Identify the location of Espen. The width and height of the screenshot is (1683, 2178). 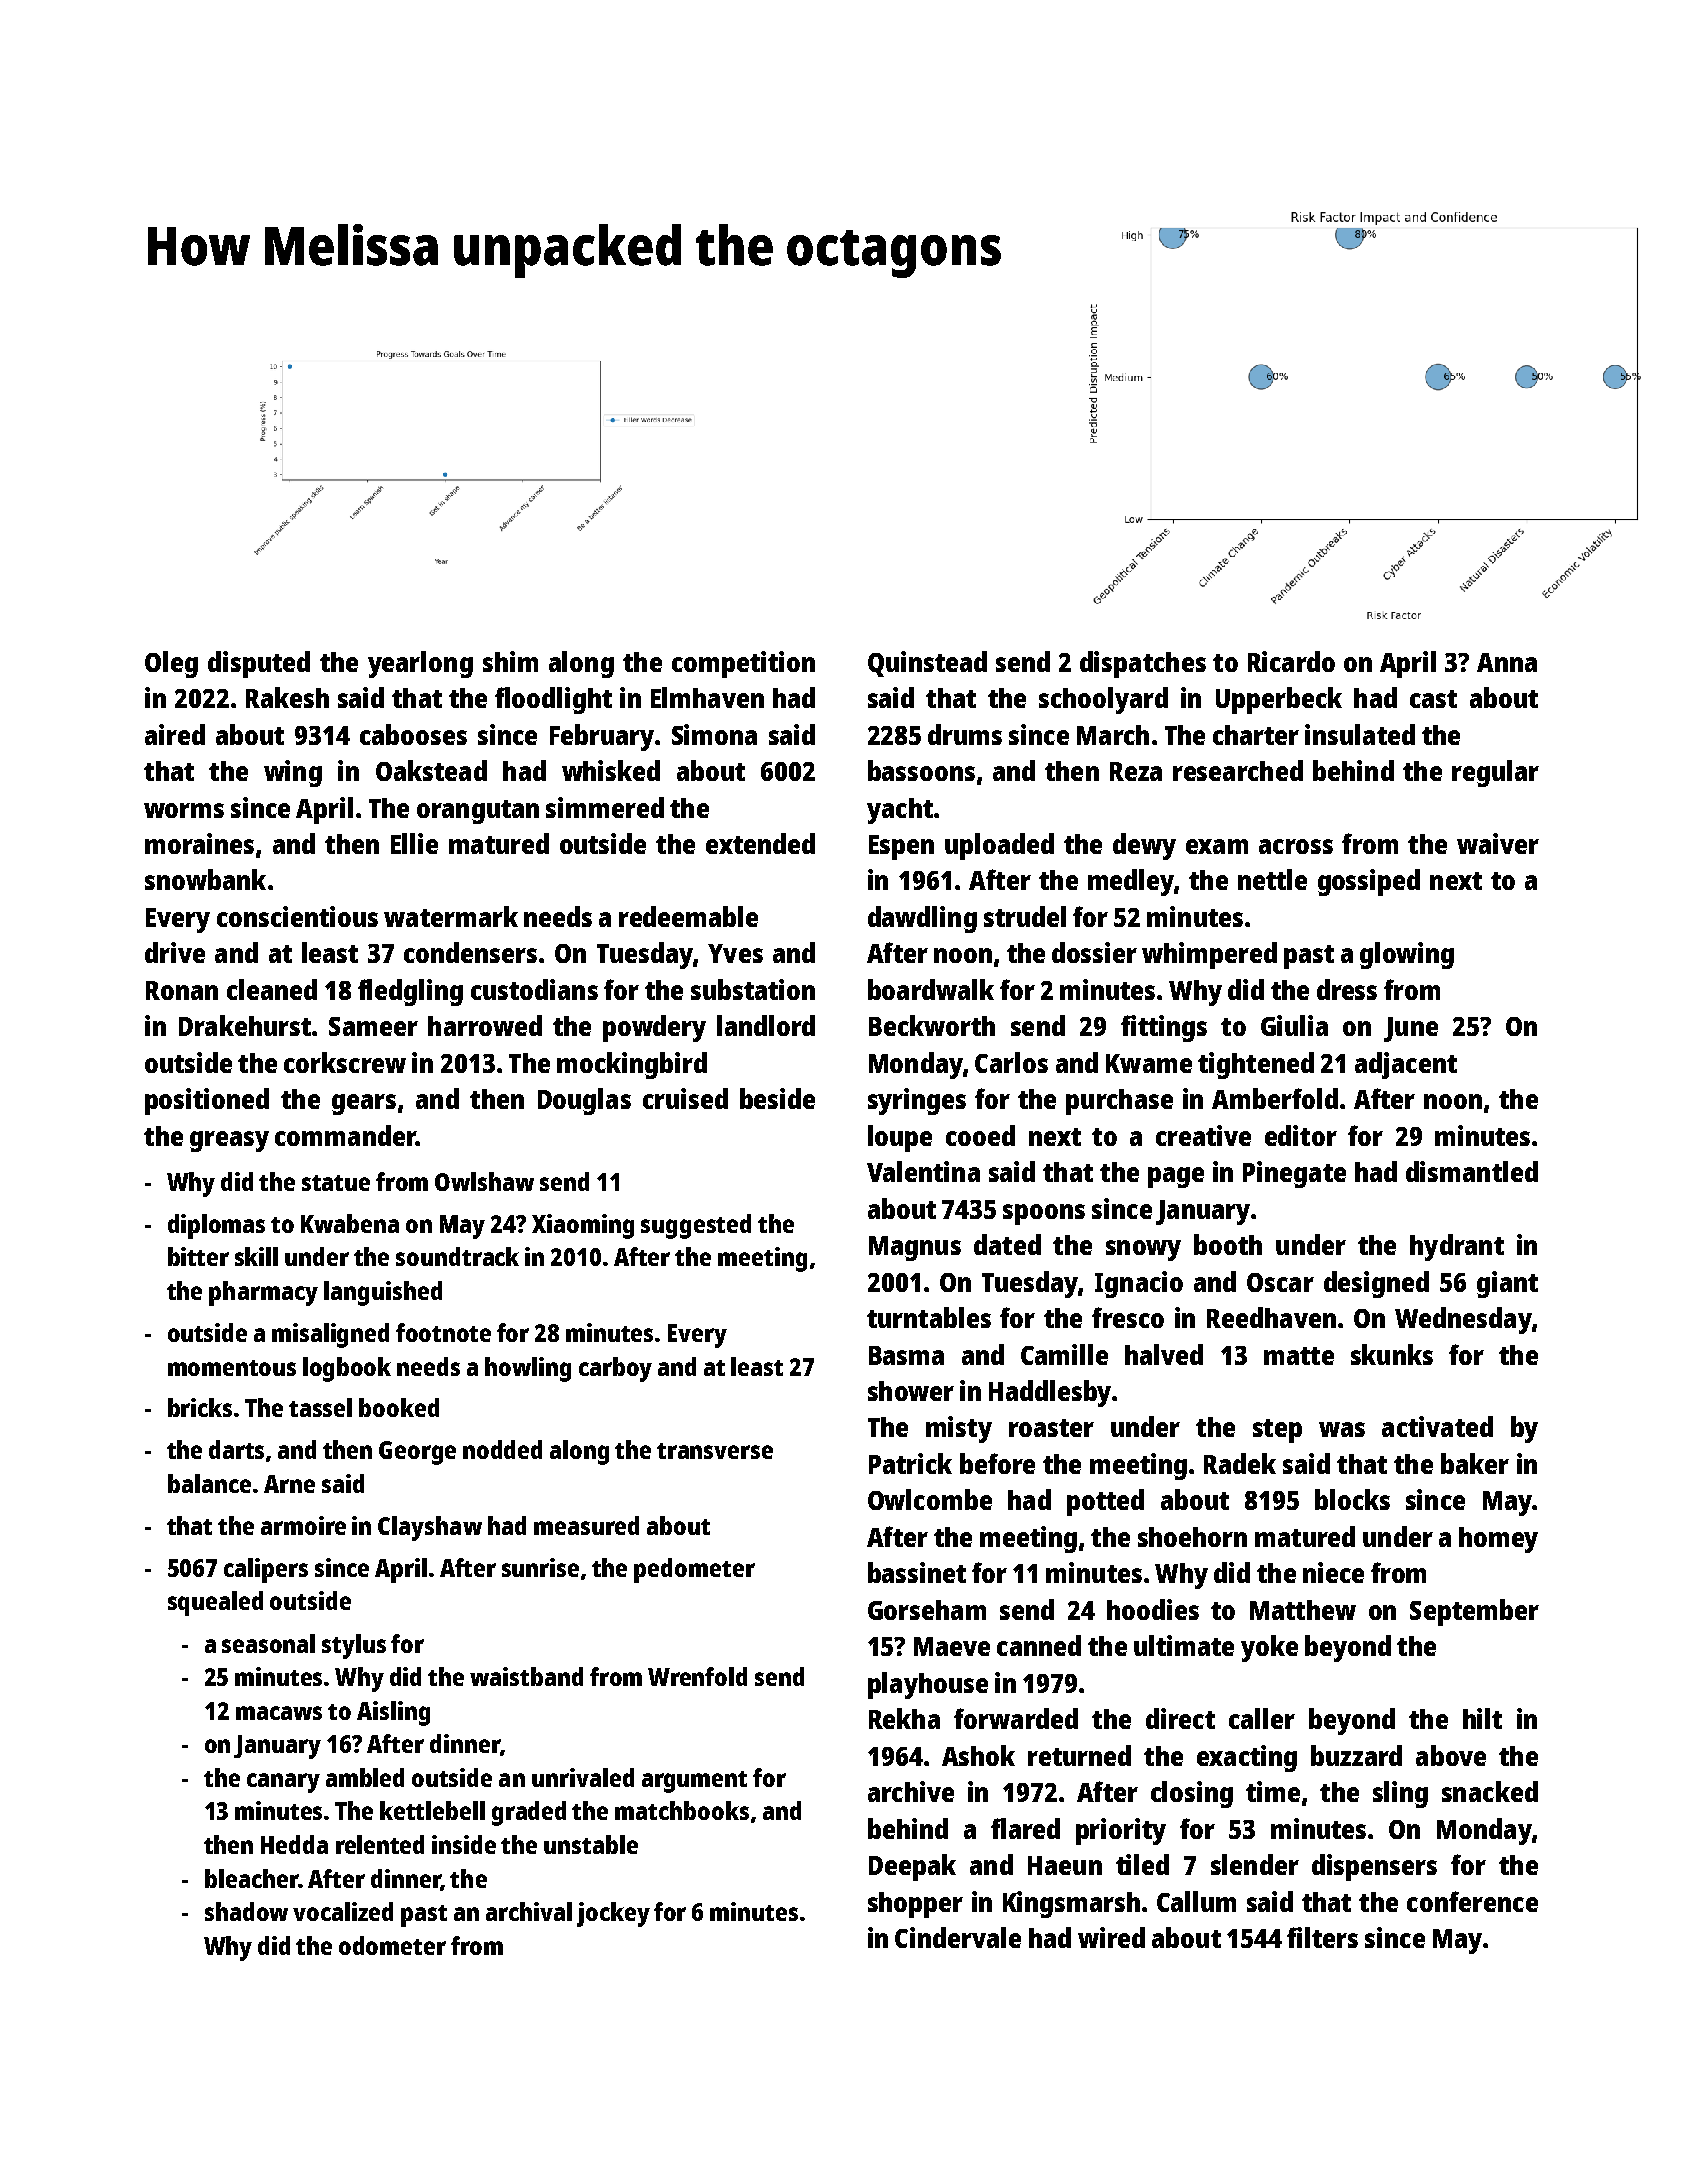
(901, 847).
